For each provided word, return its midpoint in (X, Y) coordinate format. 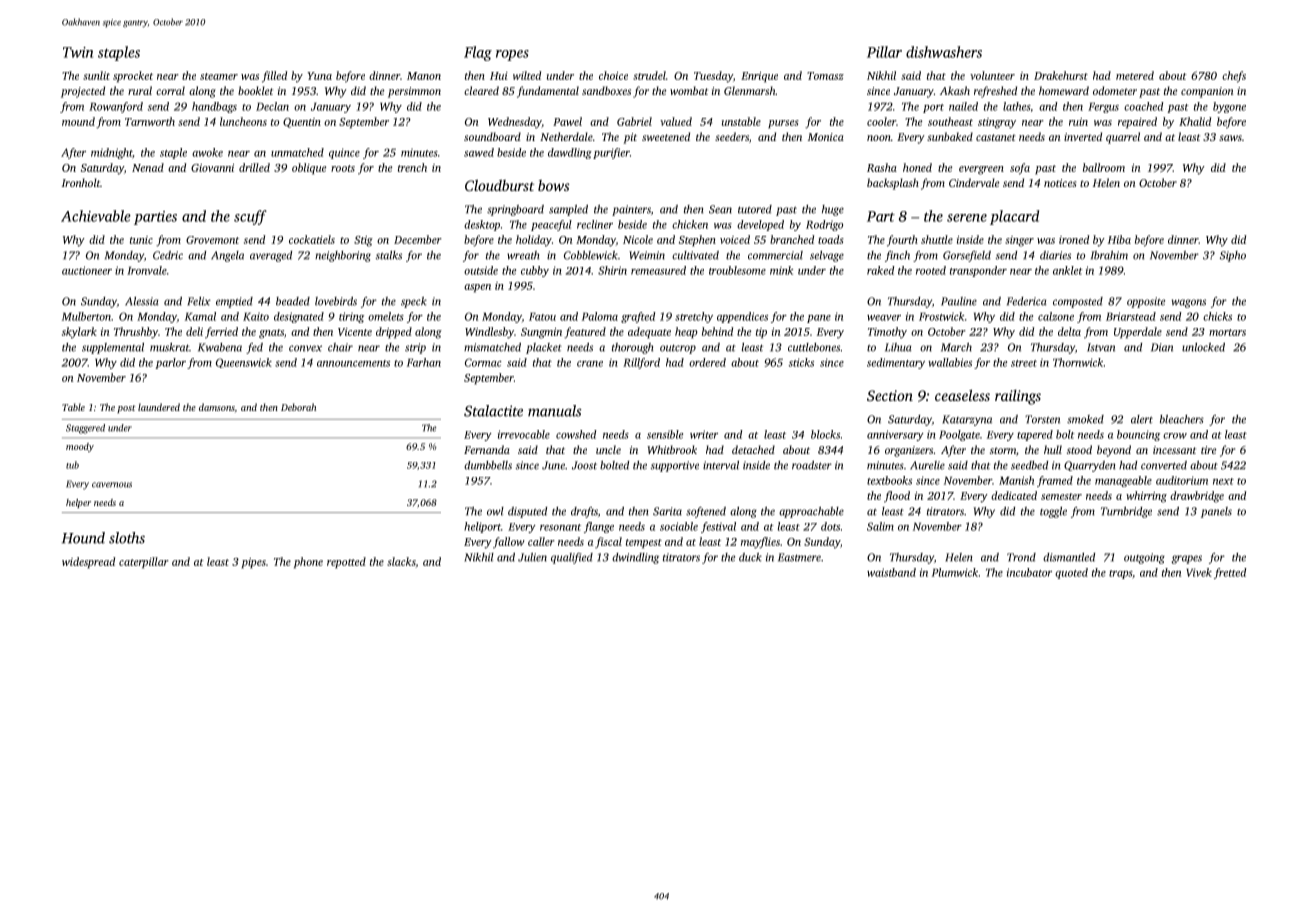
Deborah (298, 407)
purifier (611, 153)
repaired (1137, 123)
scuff (250, 217)
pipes (254, 563)
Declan (272, 106)
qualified (572, 558)
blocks (825, 434)
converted (1164, 465)
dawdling (570, 153)
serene (967, 218)
